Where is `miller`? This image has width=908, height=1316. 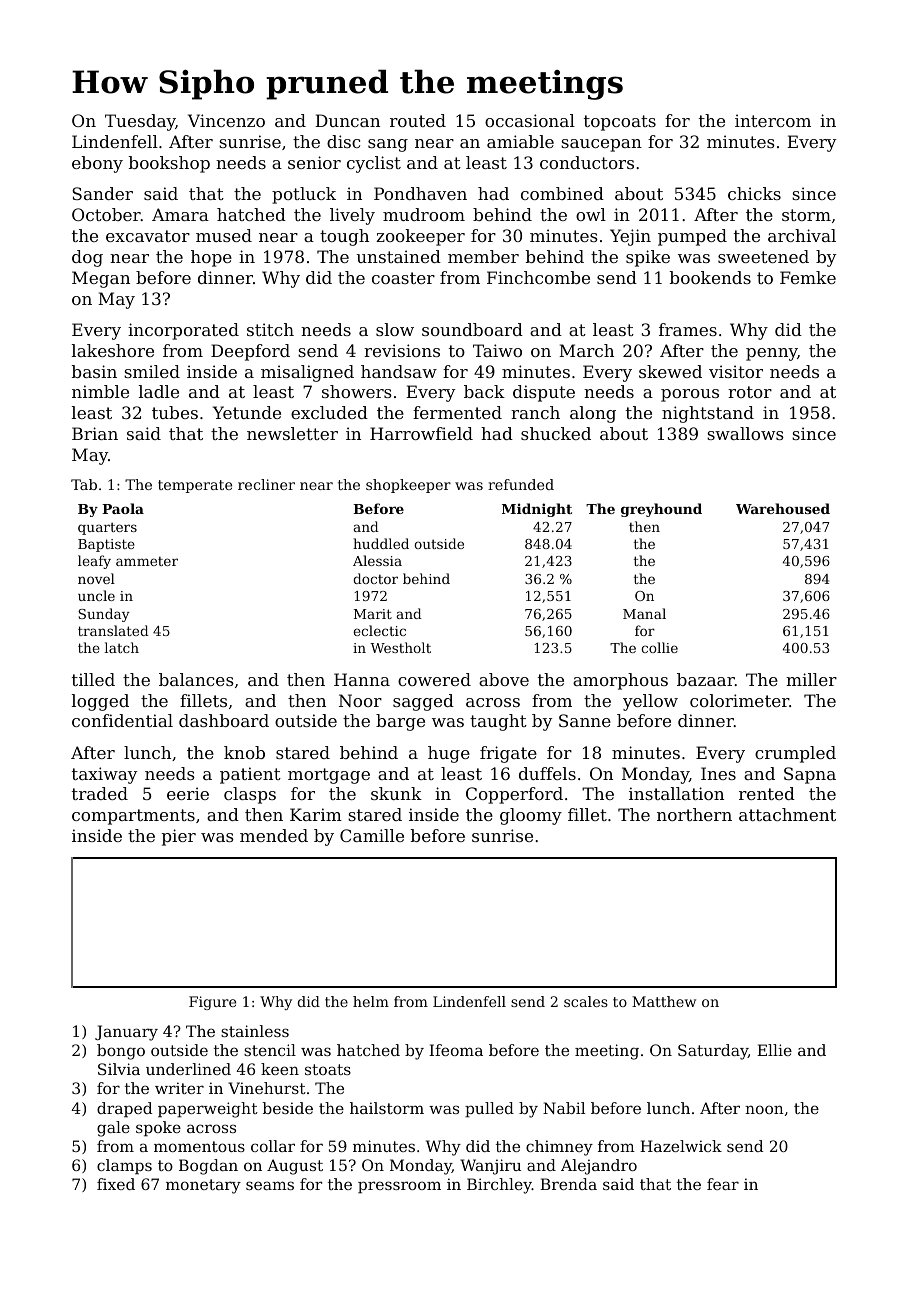 miller is located at coordinates (811, 679).
